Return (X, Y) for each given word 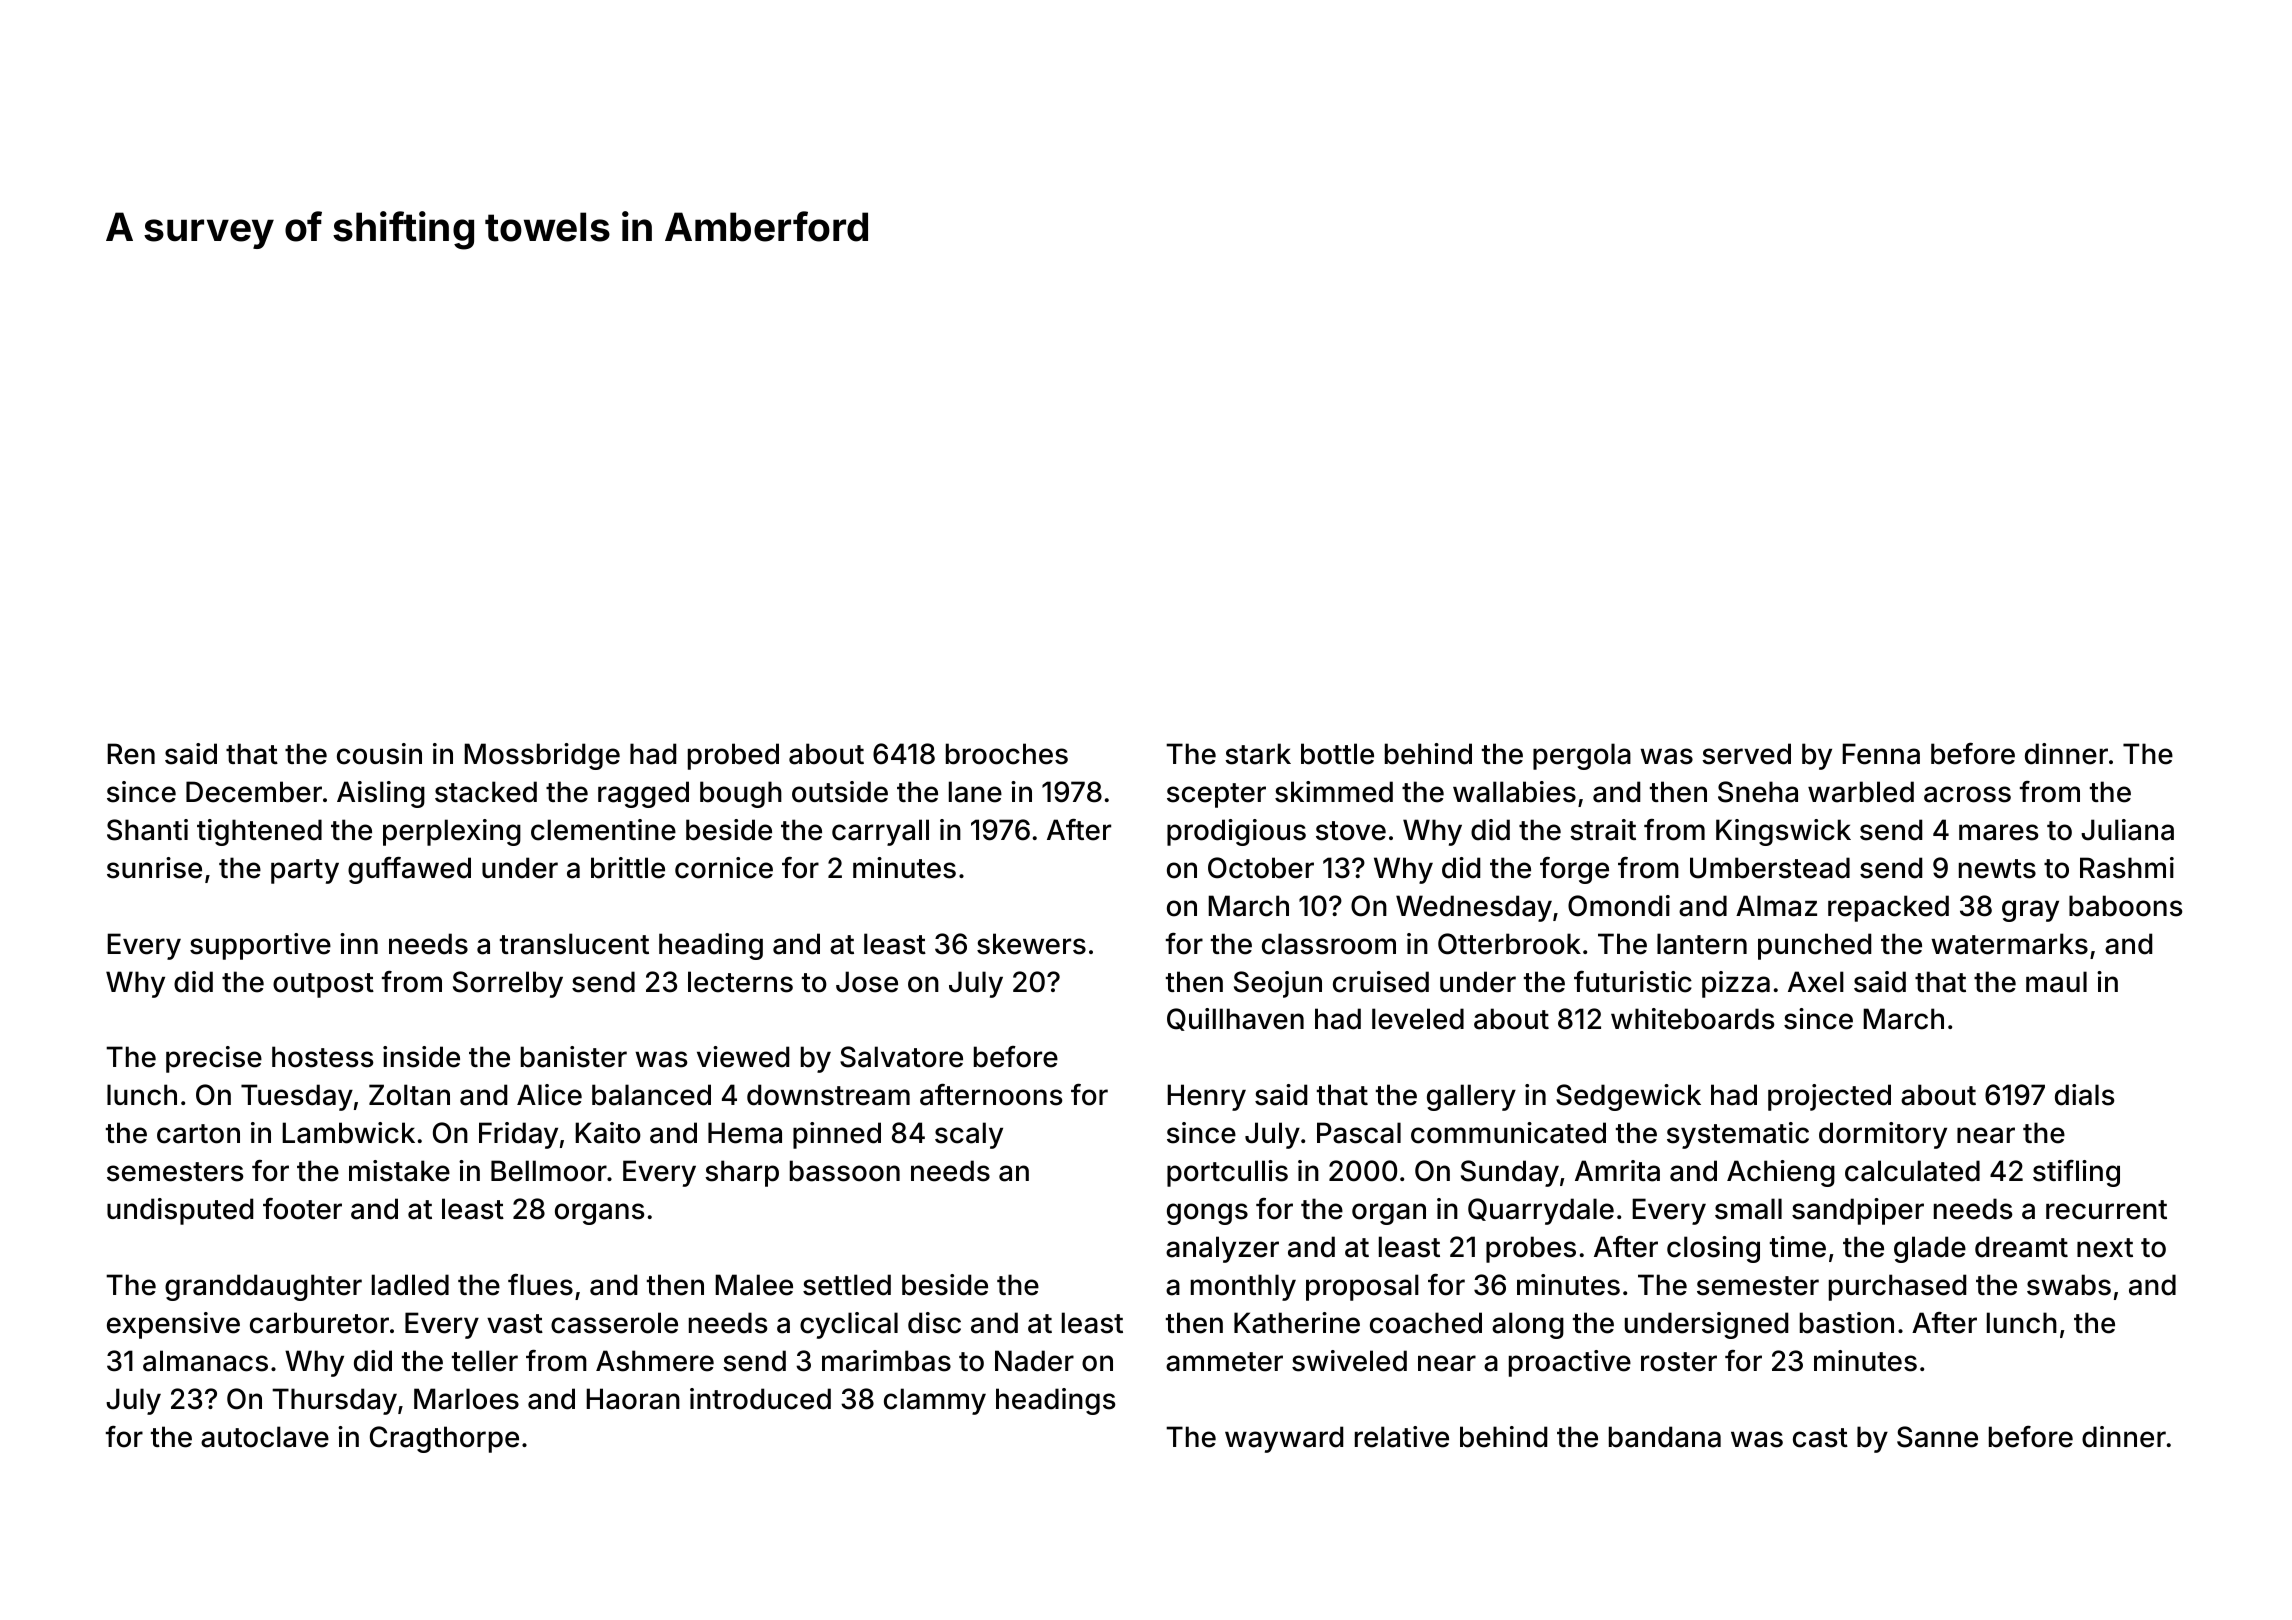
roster (1679, 1362)
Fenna (1881, 754)
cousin (379, 754)
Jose (867, 982)
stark (1258, 754)
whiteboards (1693, 1019)
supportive (260, 946)
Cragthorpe (444, 1439)
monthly (1243, 1287)
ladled (410, 1285)
